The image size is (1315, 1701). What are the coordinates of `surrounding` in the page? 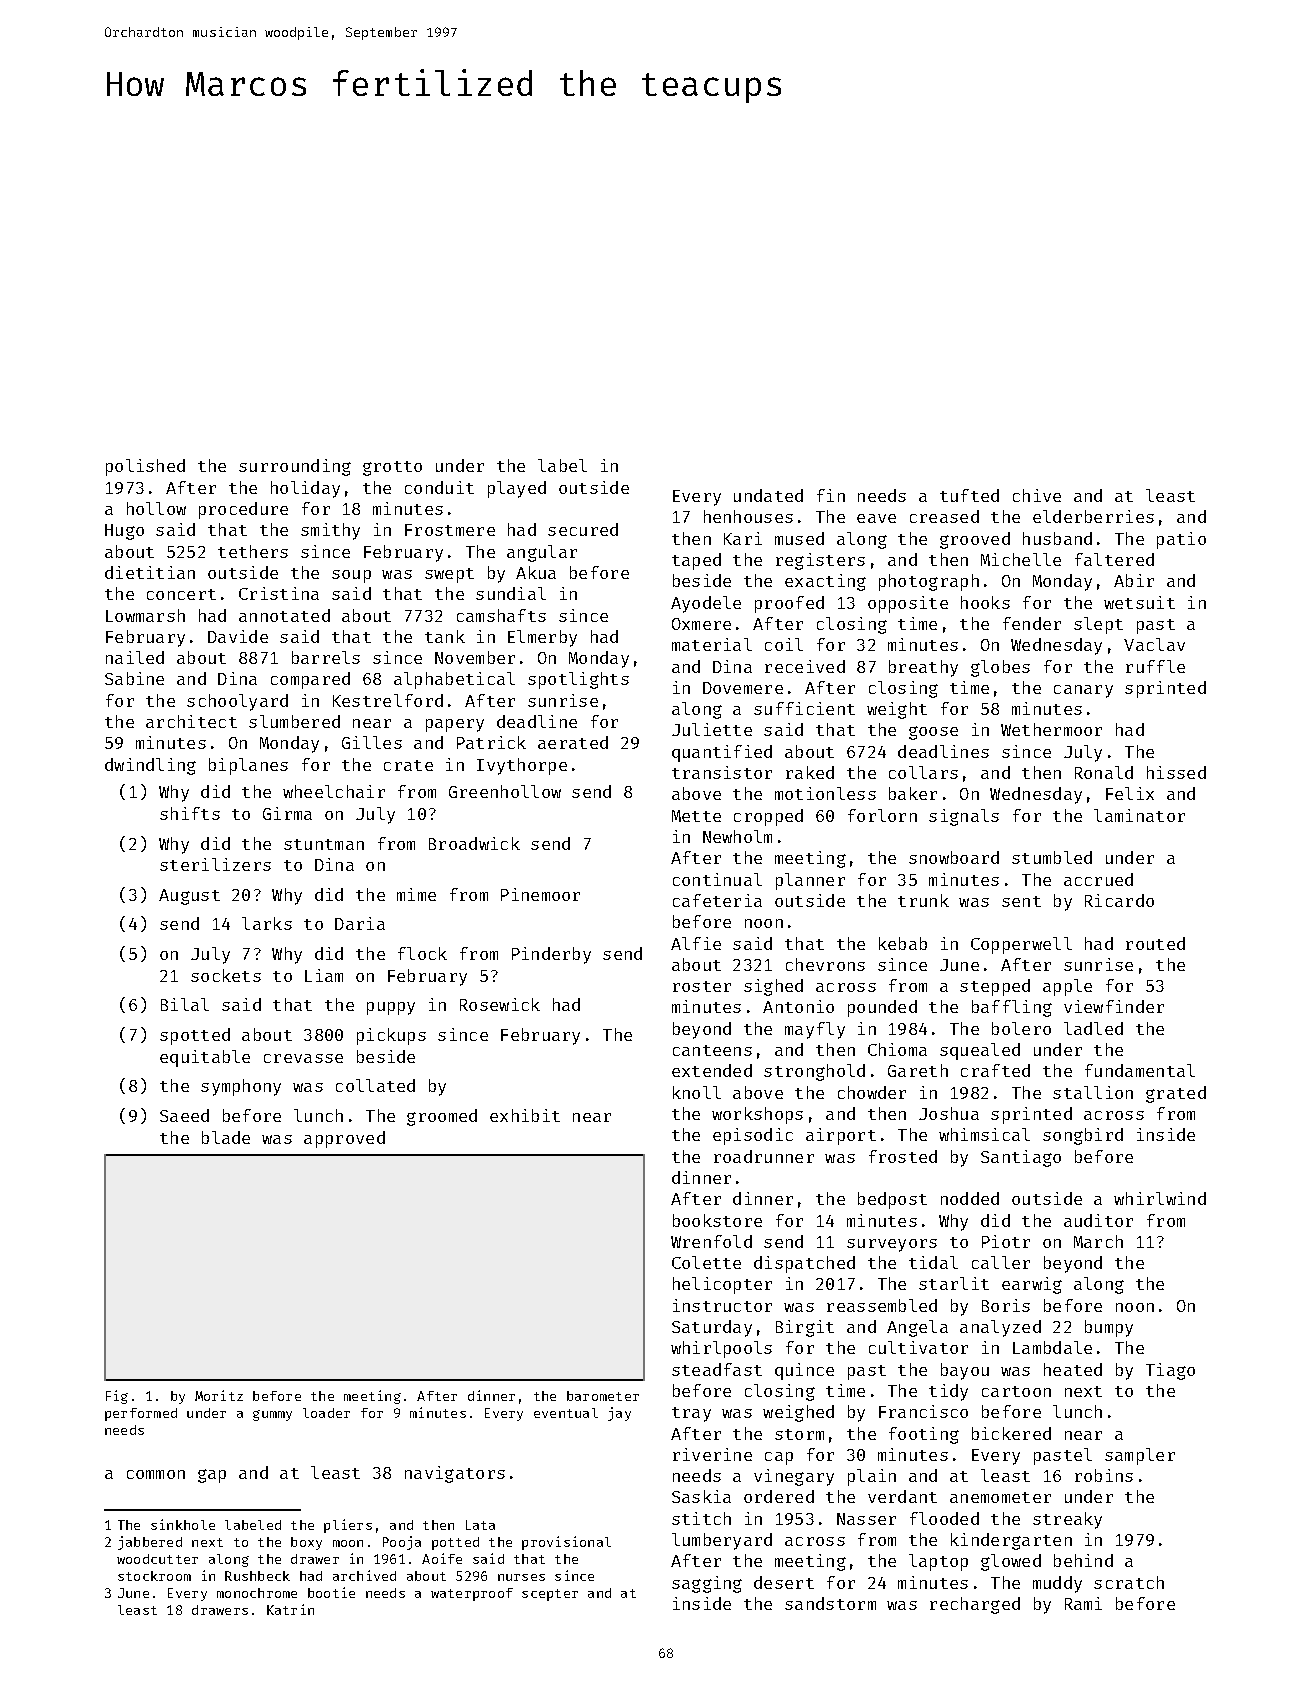 It's located at (295, 467).
